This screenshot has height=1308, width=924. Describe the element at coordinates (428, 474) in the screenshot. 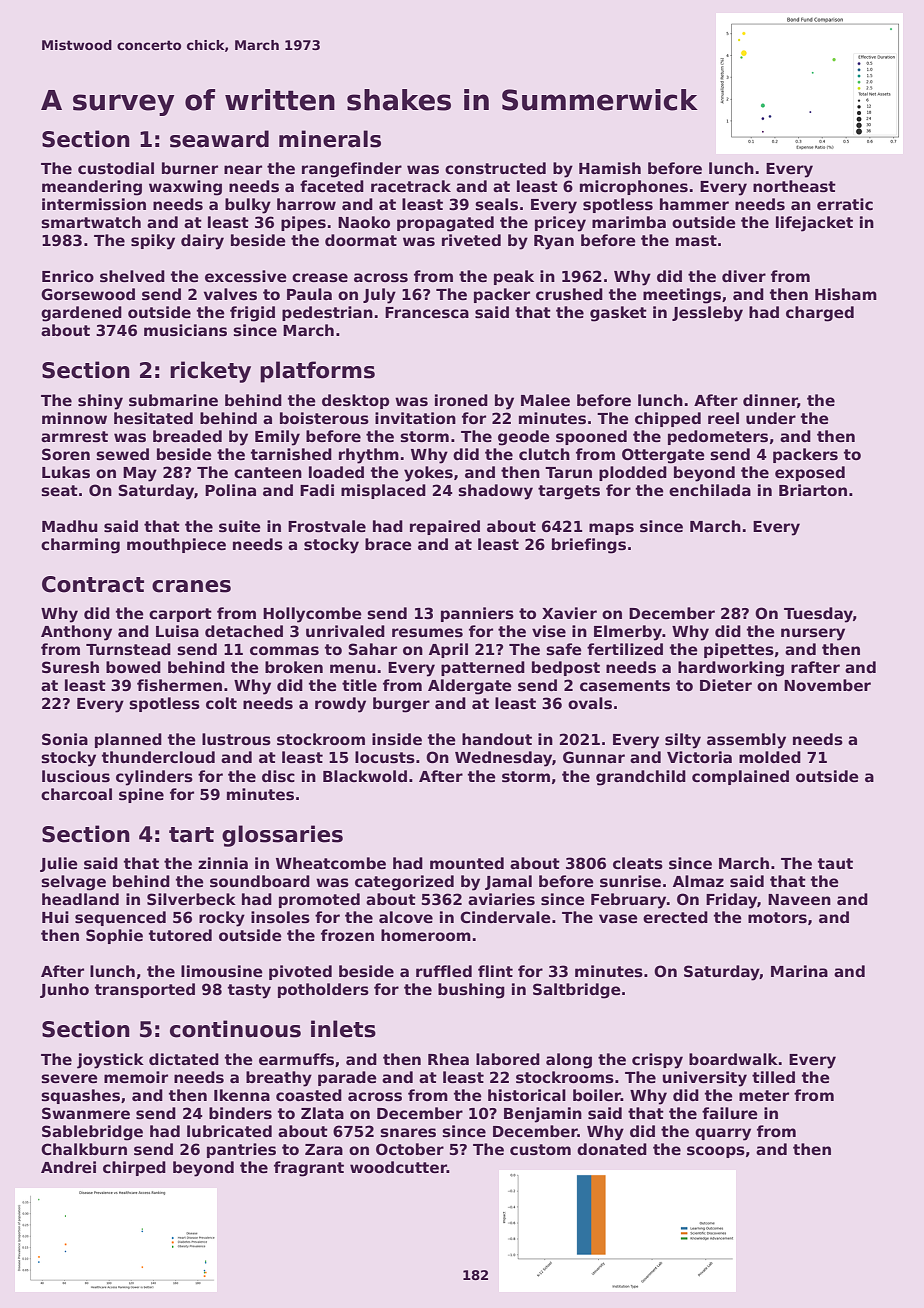

I see `yokes` at that location.
